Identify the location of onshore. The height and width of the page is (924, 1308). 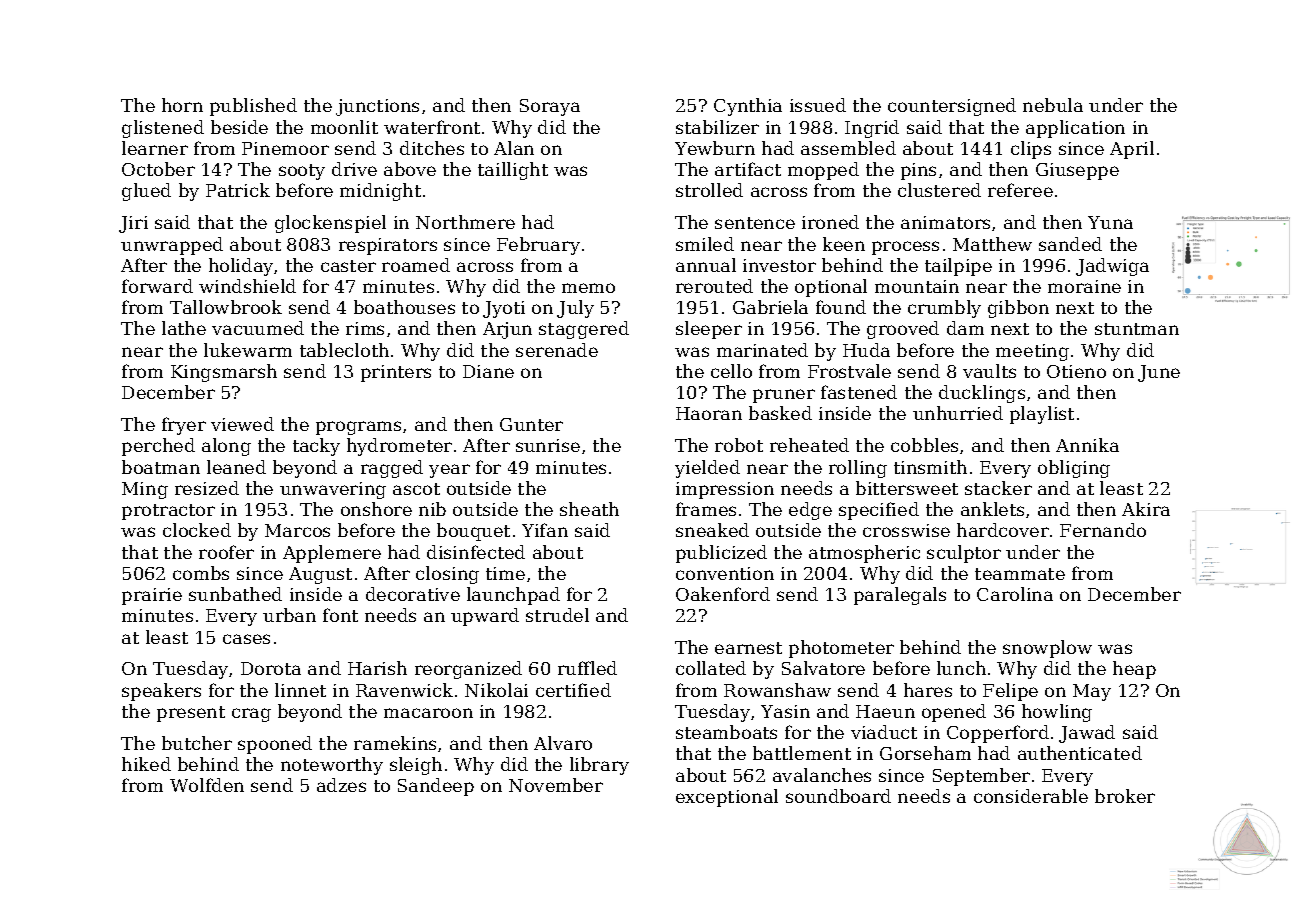
(376, 509).
